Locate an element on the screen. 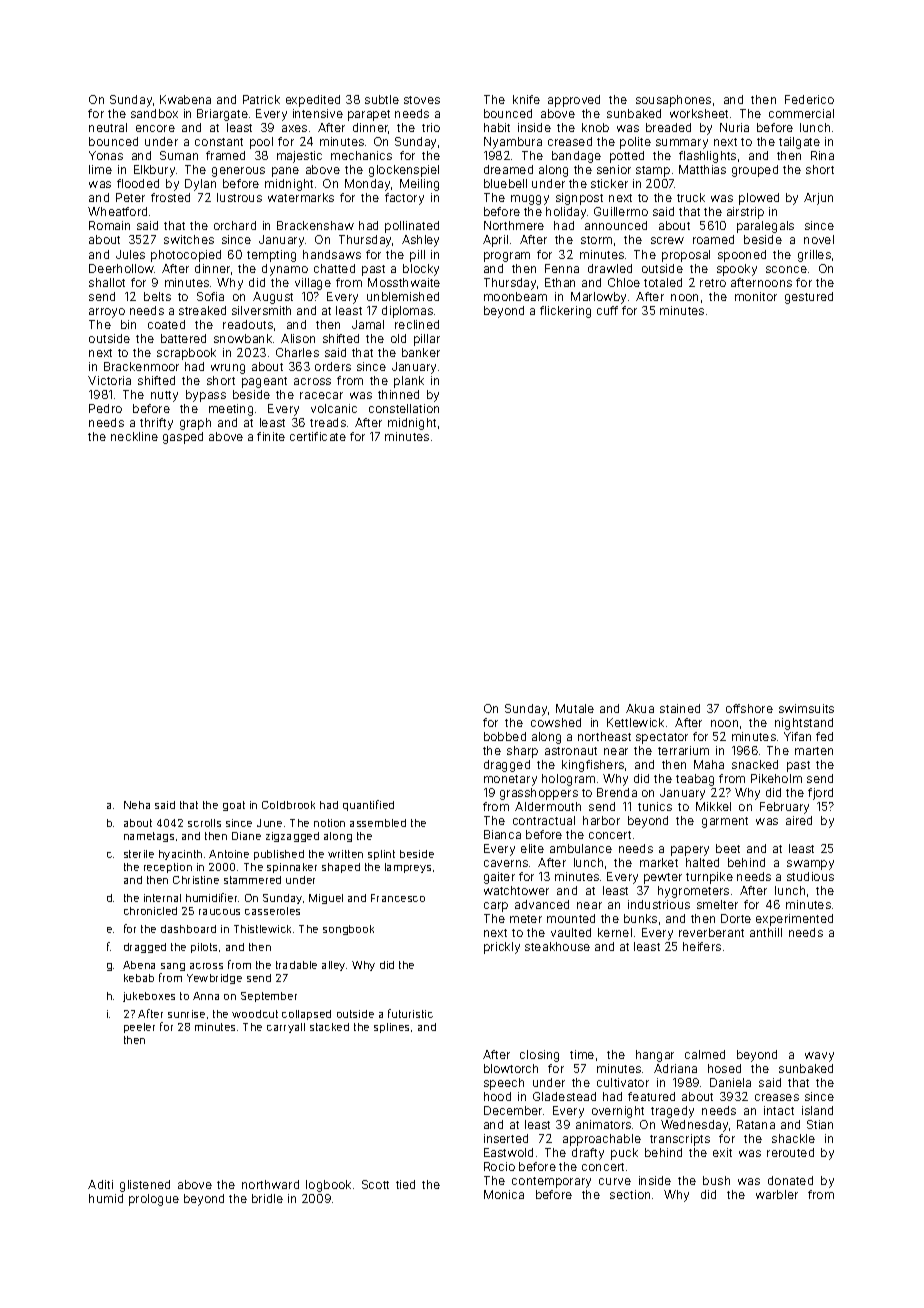 The height and width of the screenshot is (1308, 924). heifers is located at coordinates (702, 946).
